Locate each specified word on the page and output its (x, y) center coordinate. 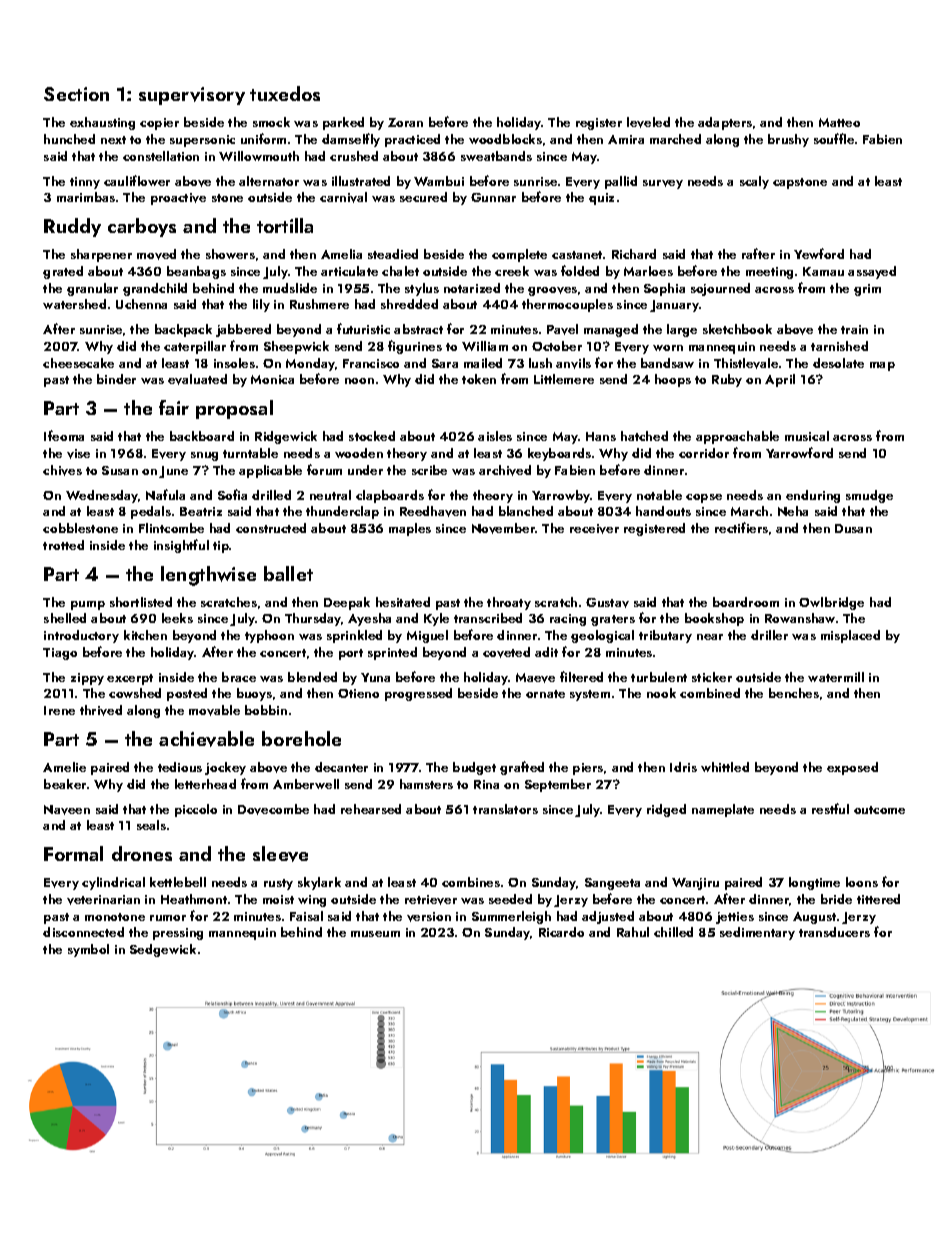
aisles (495, 436)
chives (62, 470)
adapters (725, 123)
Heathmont (194, 899)
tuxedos (285, 93)
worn (668, 348)
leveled (648, 122)
